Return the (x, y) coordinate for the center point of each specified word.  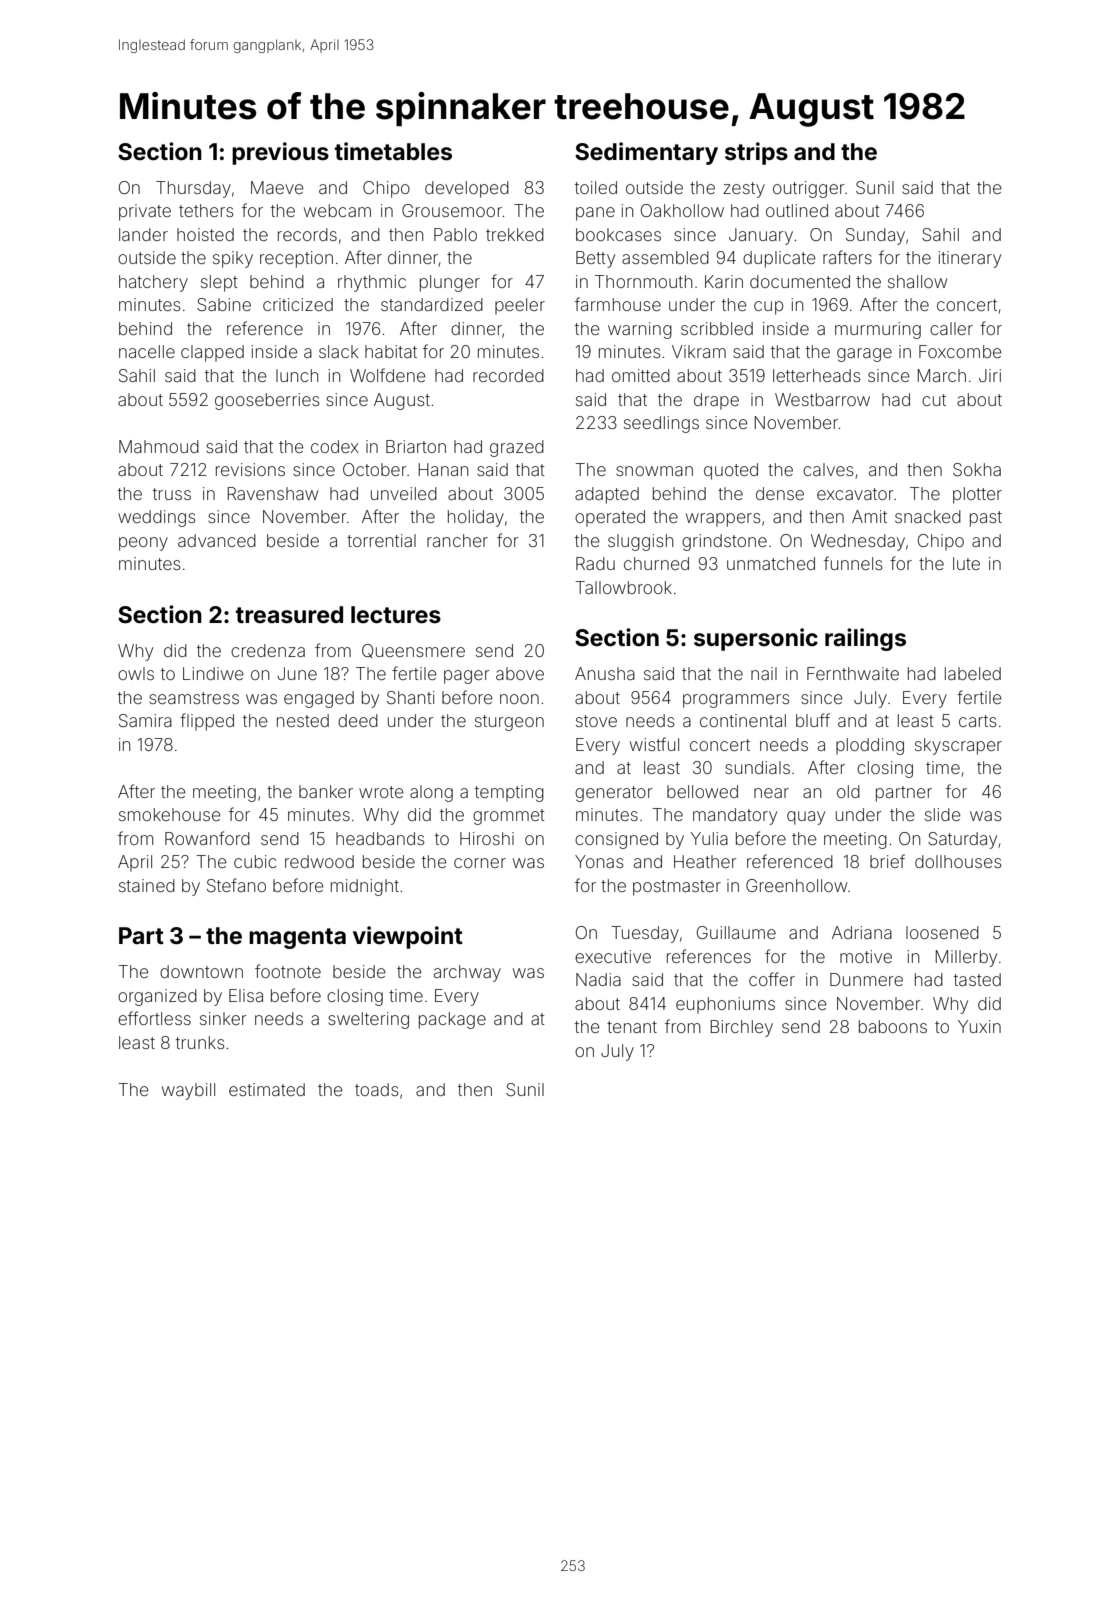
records (307, 234)
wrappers (723, 520)
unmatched (771, 563)
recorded (508, 375)
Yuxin (979, 1026)
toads (377, 1089)
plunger (450, 283)
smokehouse (170, 814)
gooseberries (267, 401)
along (431, 793)
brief (887, 861)
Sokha (977, 469)
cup (768, 308)
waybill (188, 1091)
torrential (381, 540)
